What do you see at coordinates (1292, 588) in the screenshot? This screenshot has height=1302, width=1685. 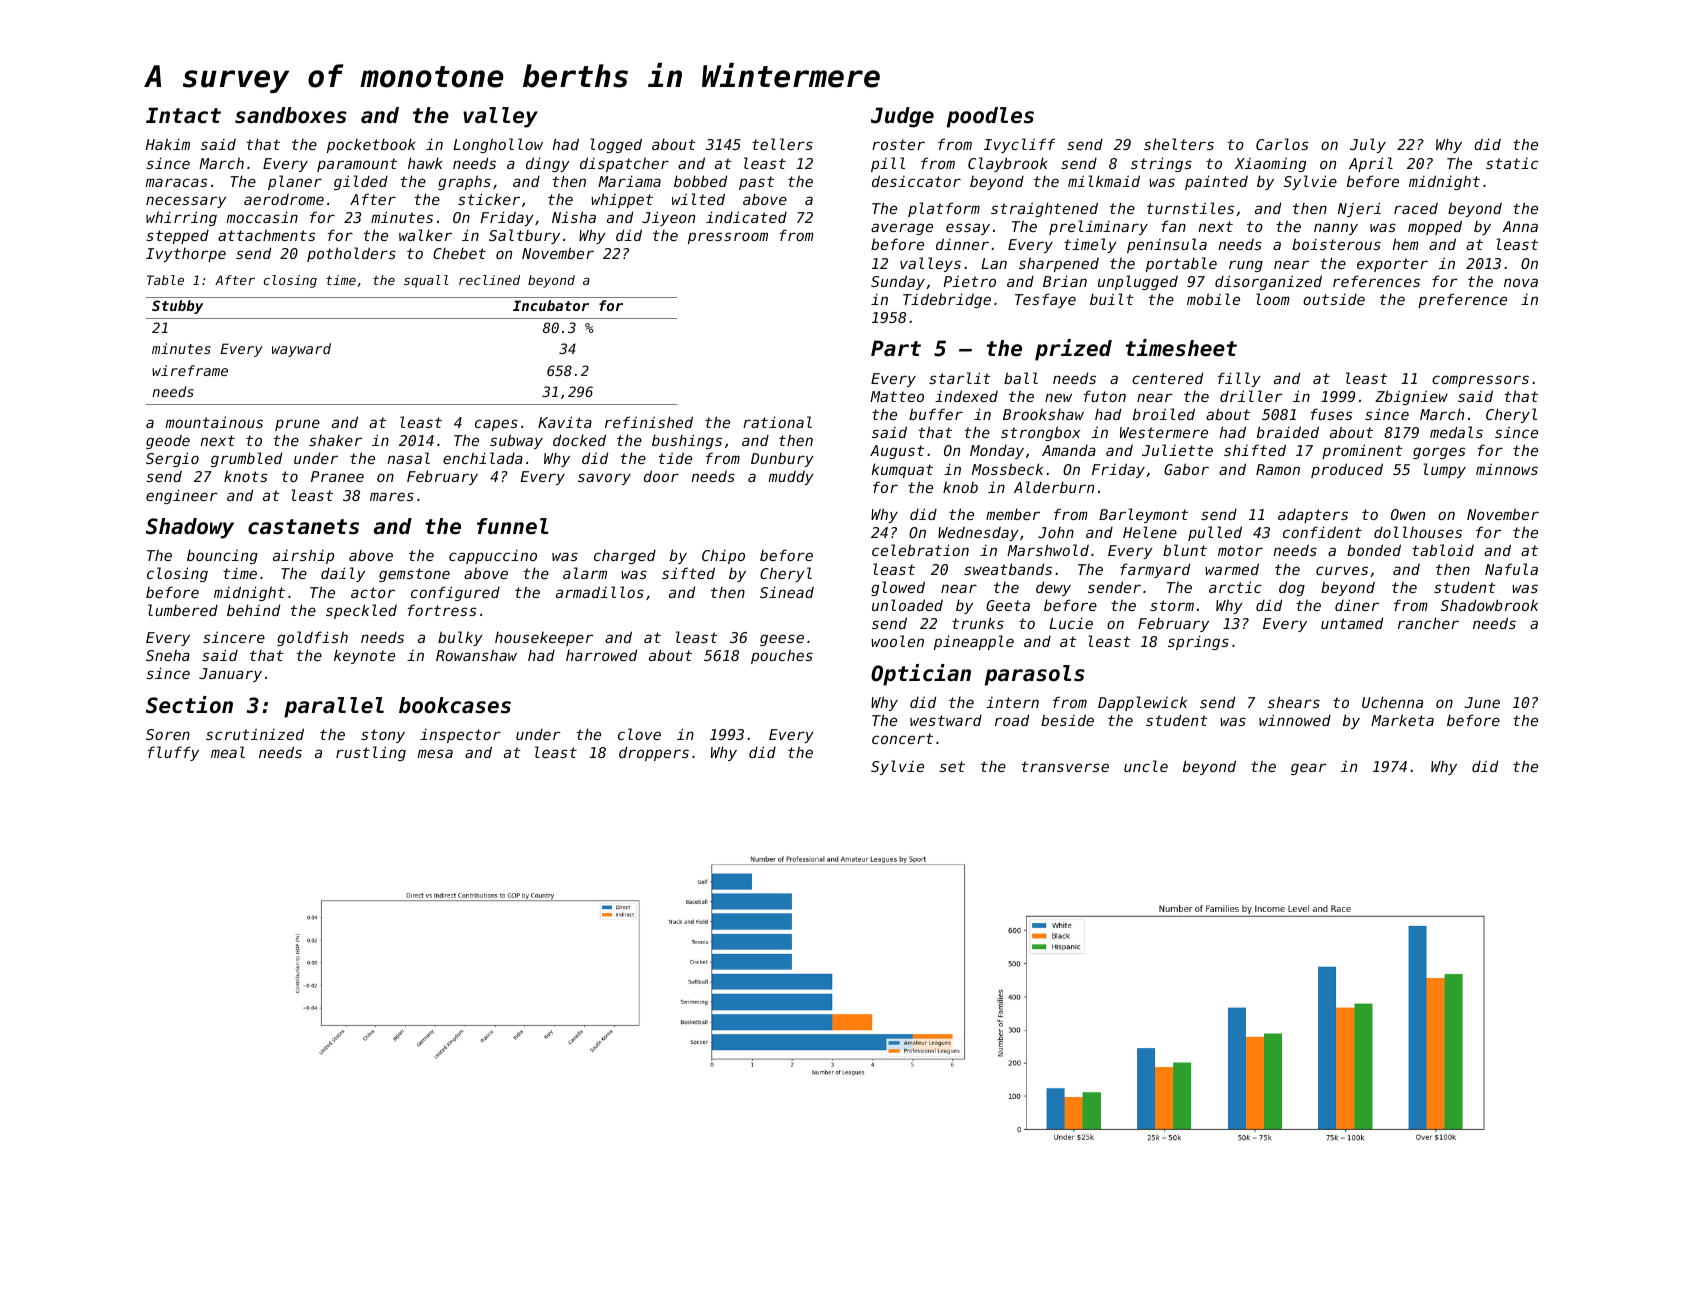 I see `dog` at bounding box center [1292, 588].
